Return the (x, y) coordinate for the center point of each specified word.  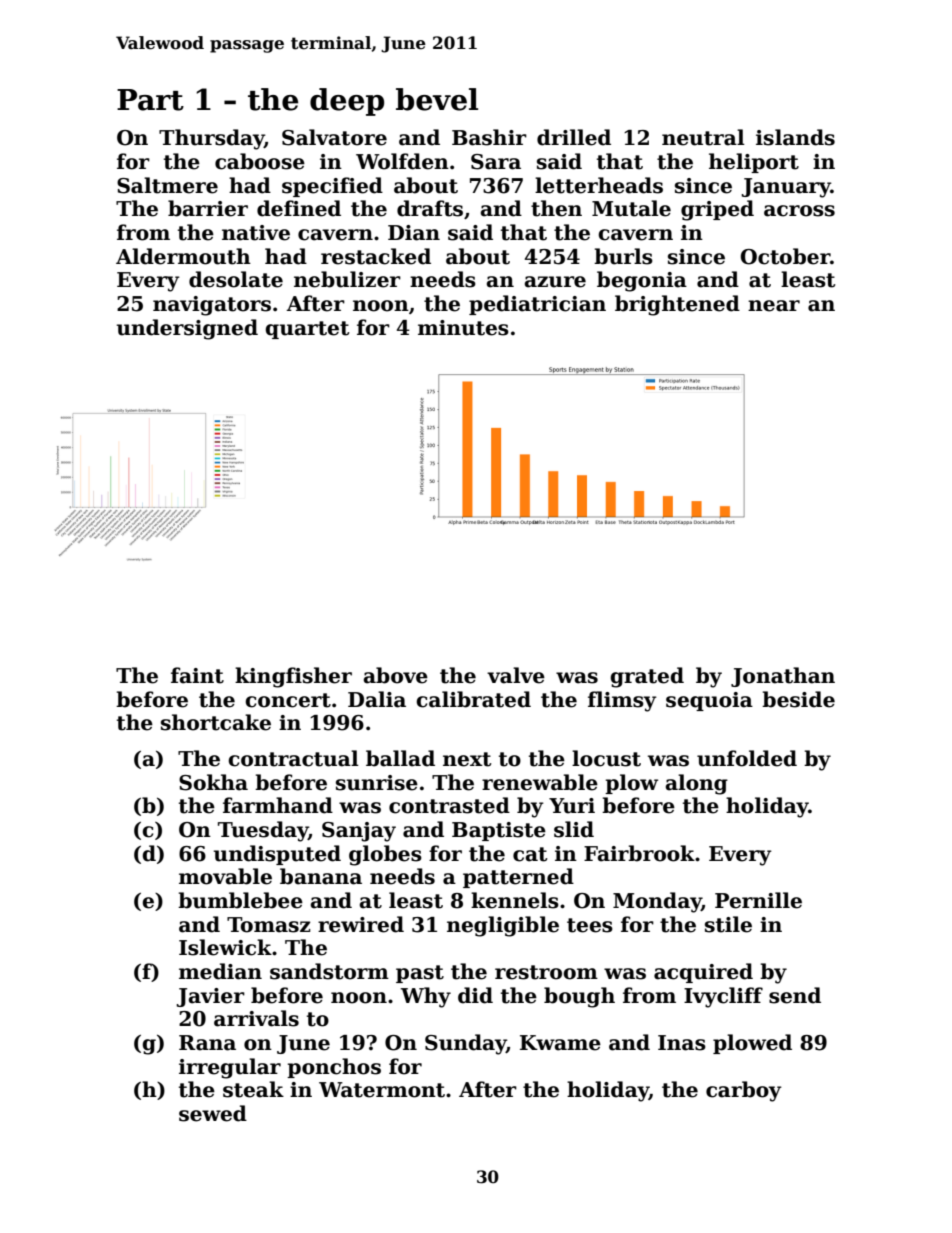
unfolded (747, 758)
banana (321, 876)
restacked (376, 256)
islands (795, 137)
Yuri (572, 806)
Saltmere (167, 185)
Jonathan (783, 677)
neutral (703, 137)
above (396, 675)
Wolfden (402, 161)
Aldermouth (183, 256)
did (475, 995)
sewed (213, 1113)
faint (197, 675)
